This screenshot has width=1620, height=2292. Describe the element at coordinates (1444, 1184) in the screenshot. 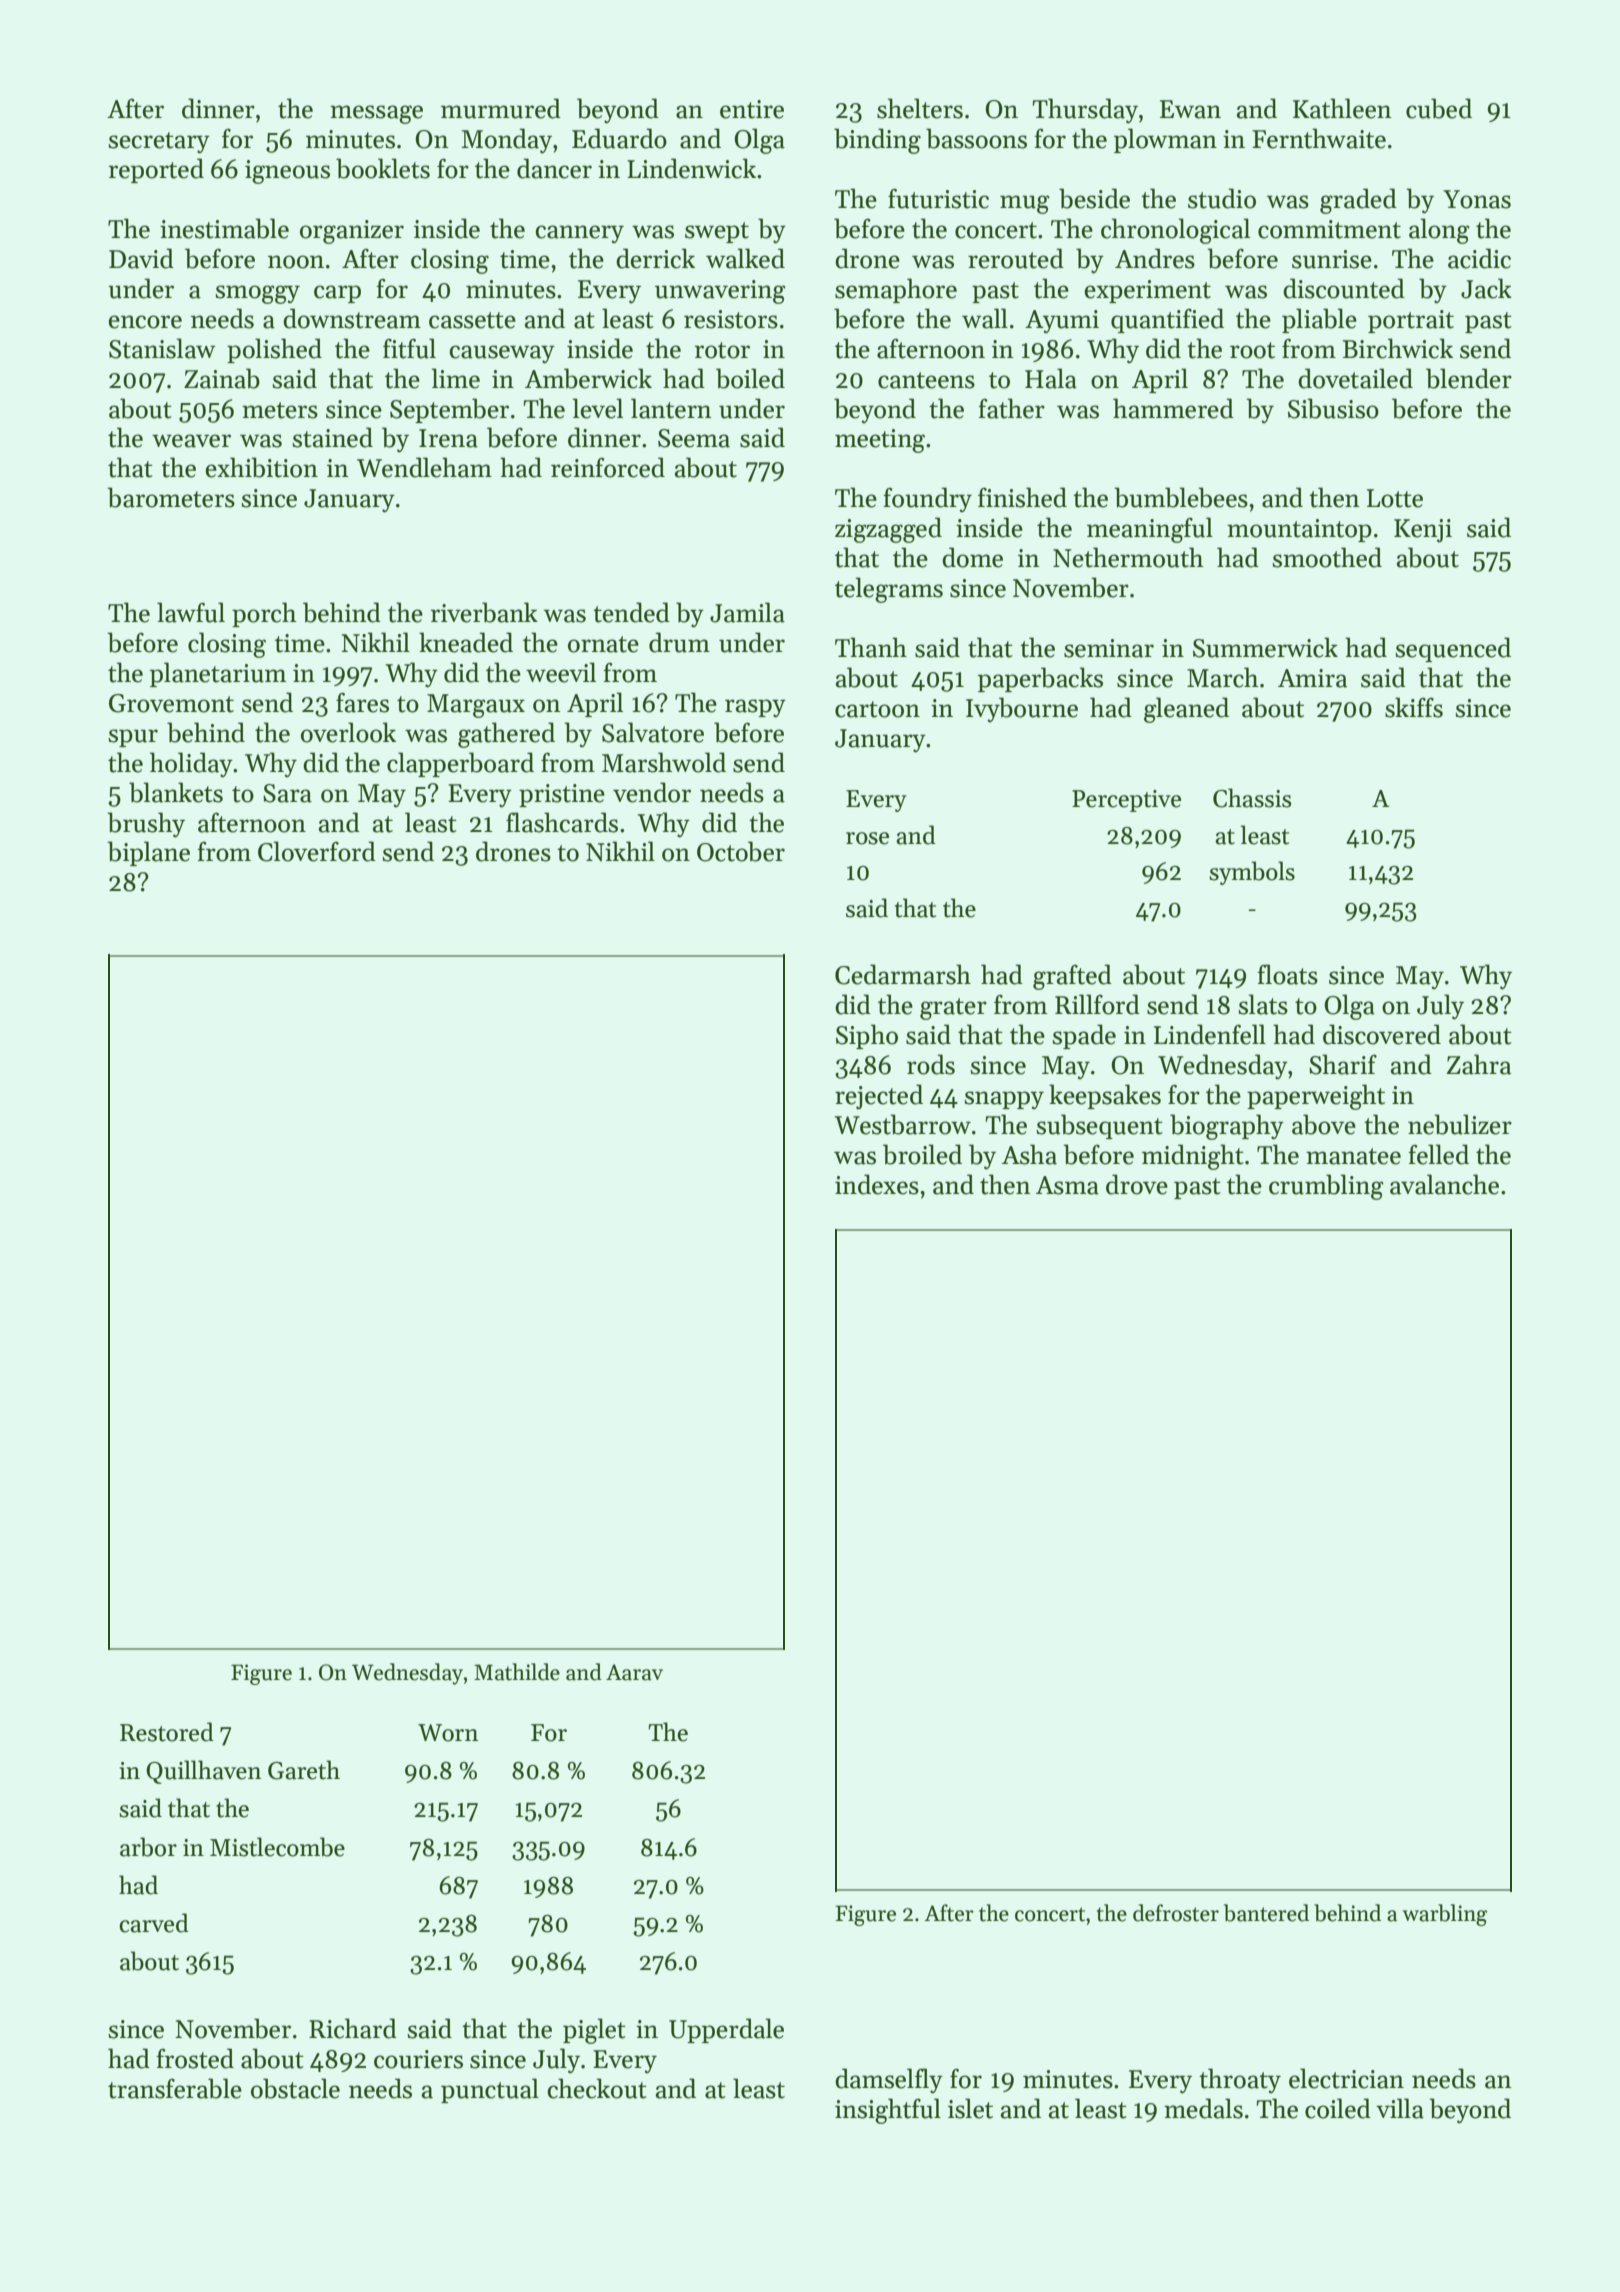

I see `avalanche` at that location.
